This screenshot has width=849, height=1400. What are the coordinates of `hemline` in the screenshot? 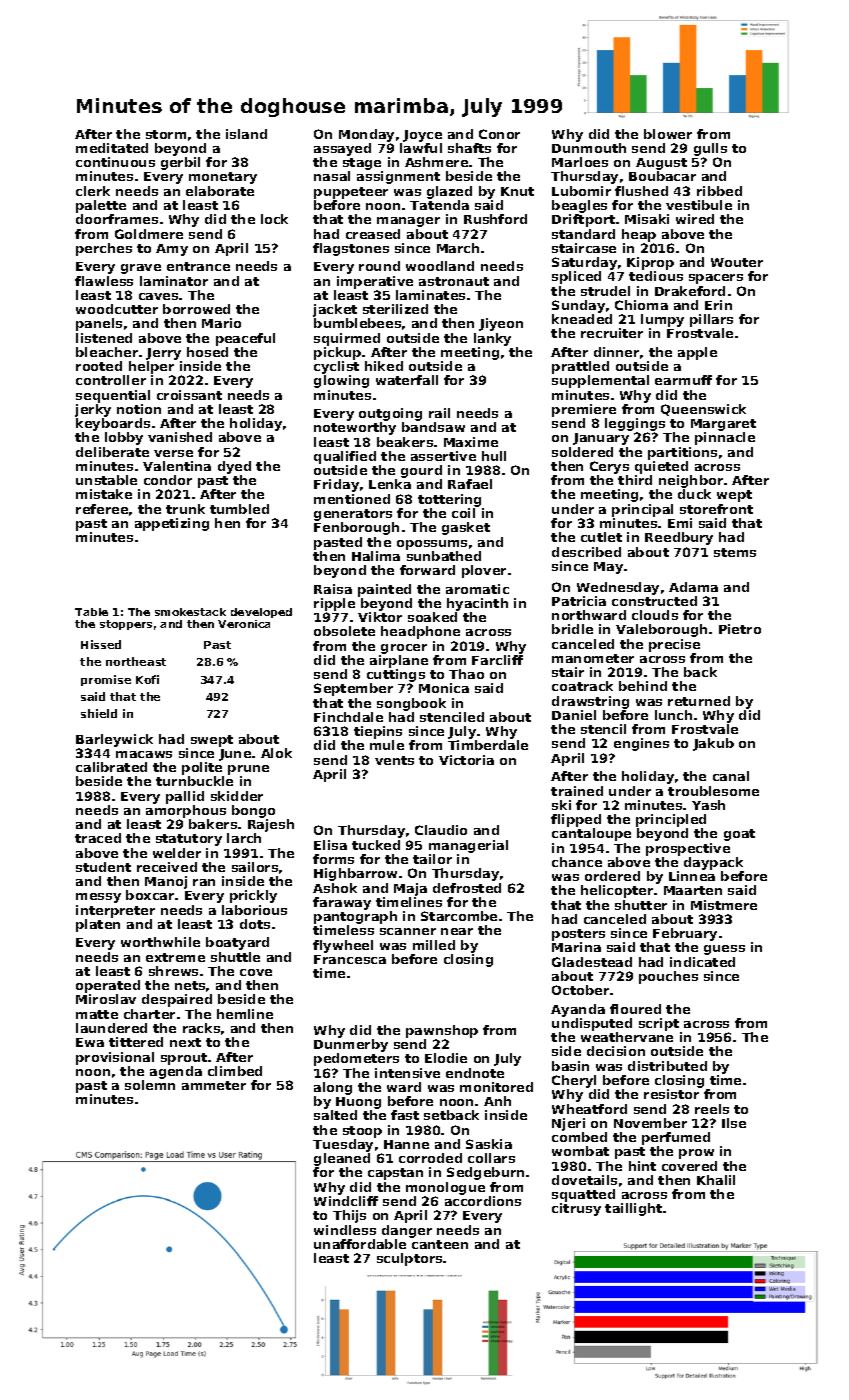 It's located at (245, 1014).
